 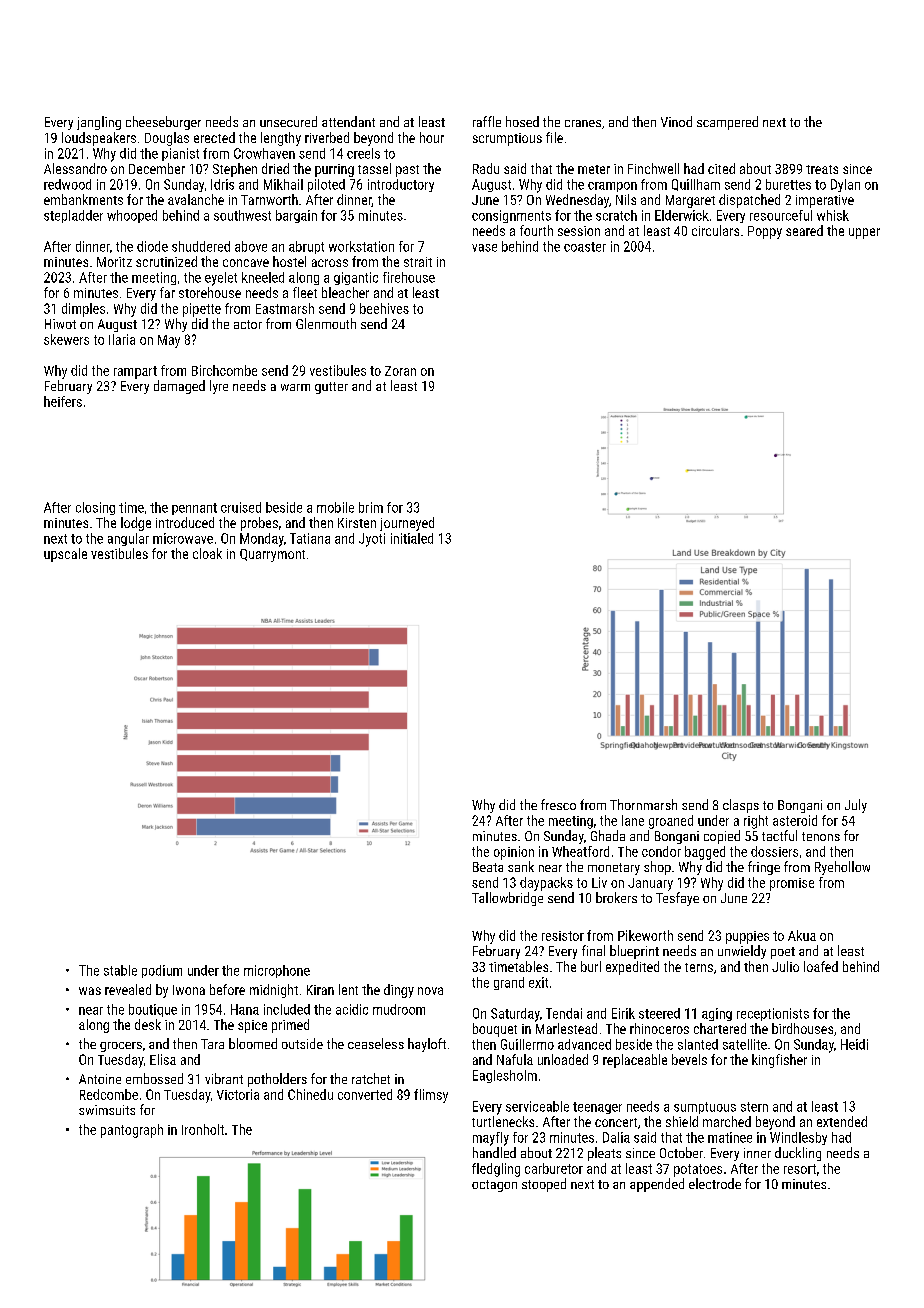 I want to click on Beata, so click(x=488, y=867).
